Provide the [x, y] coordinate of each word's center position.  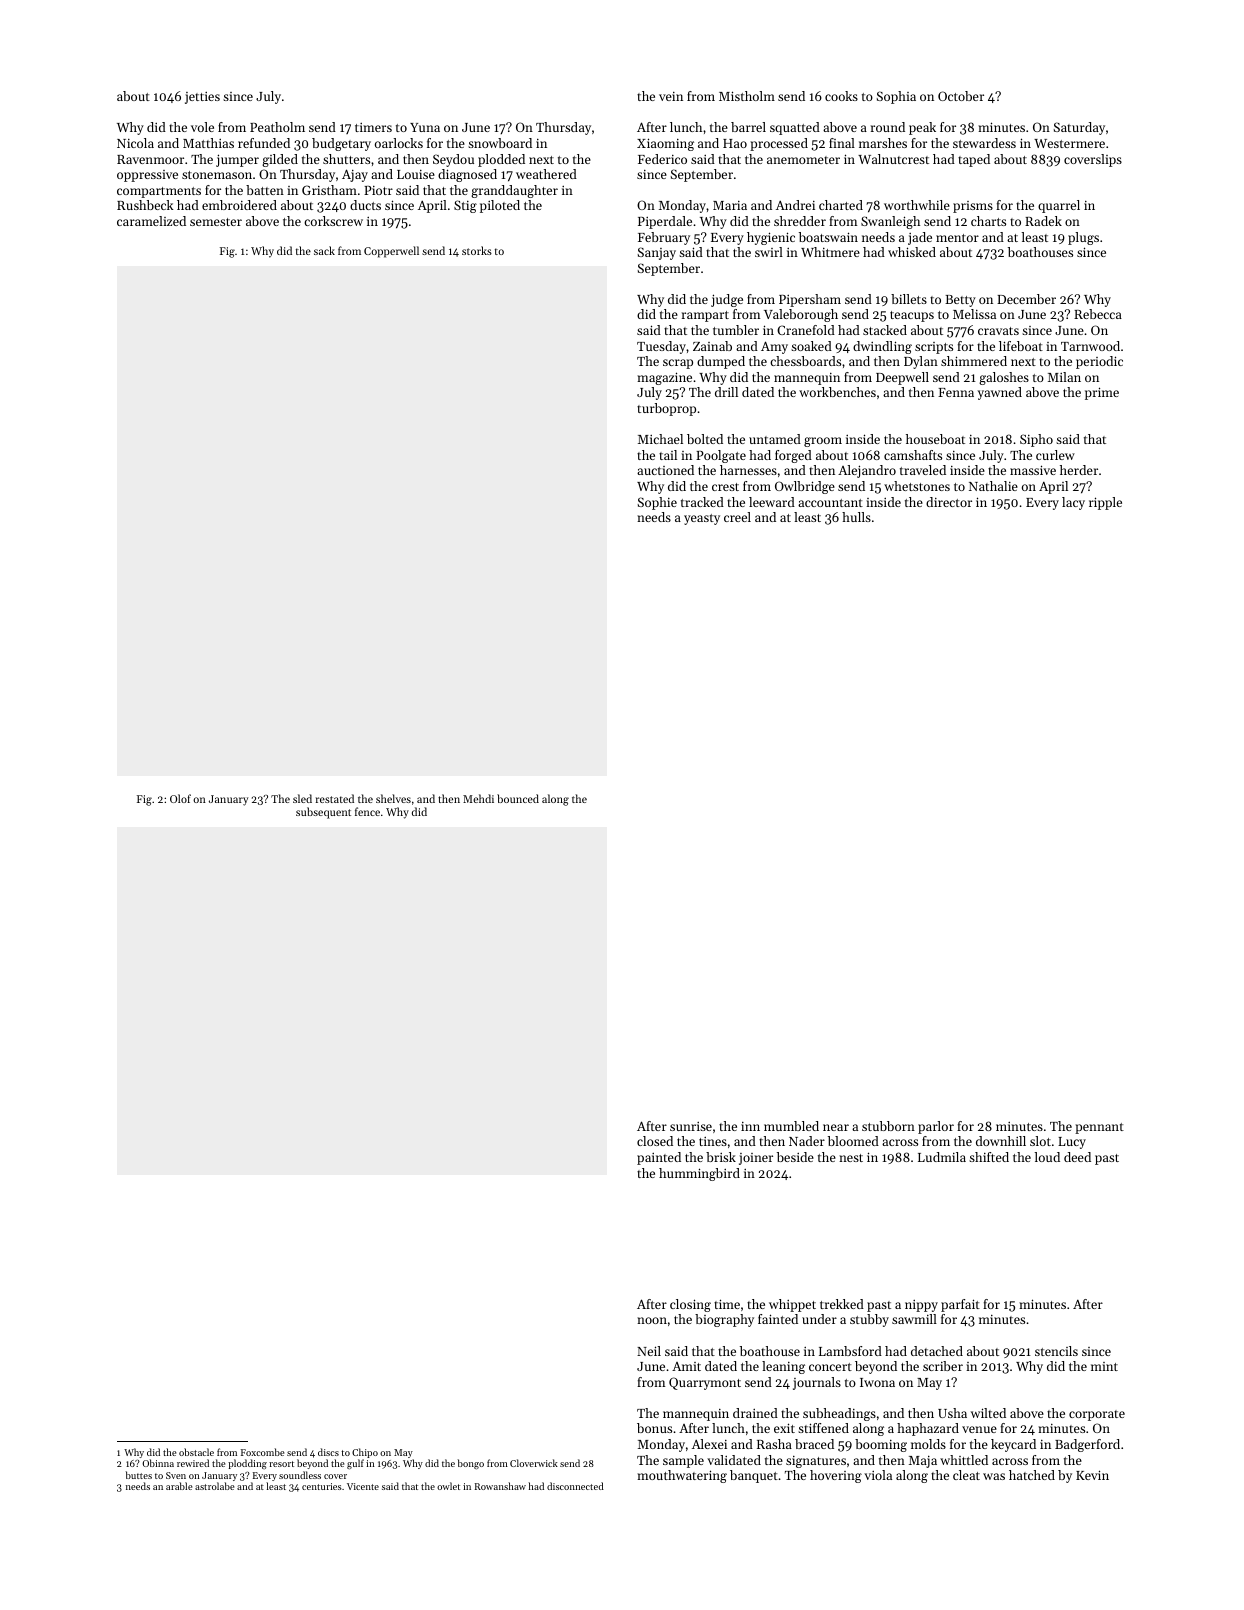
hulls [856, 517]
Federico [662, 159]
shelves [393, 798]
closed [655, 1141]
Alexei [709, 1444]
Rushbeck [145, 205]
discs [328, 1452]
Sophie [657, 503]
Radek [1043, 221]
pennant [1099, 1128]
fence [367, 811]
